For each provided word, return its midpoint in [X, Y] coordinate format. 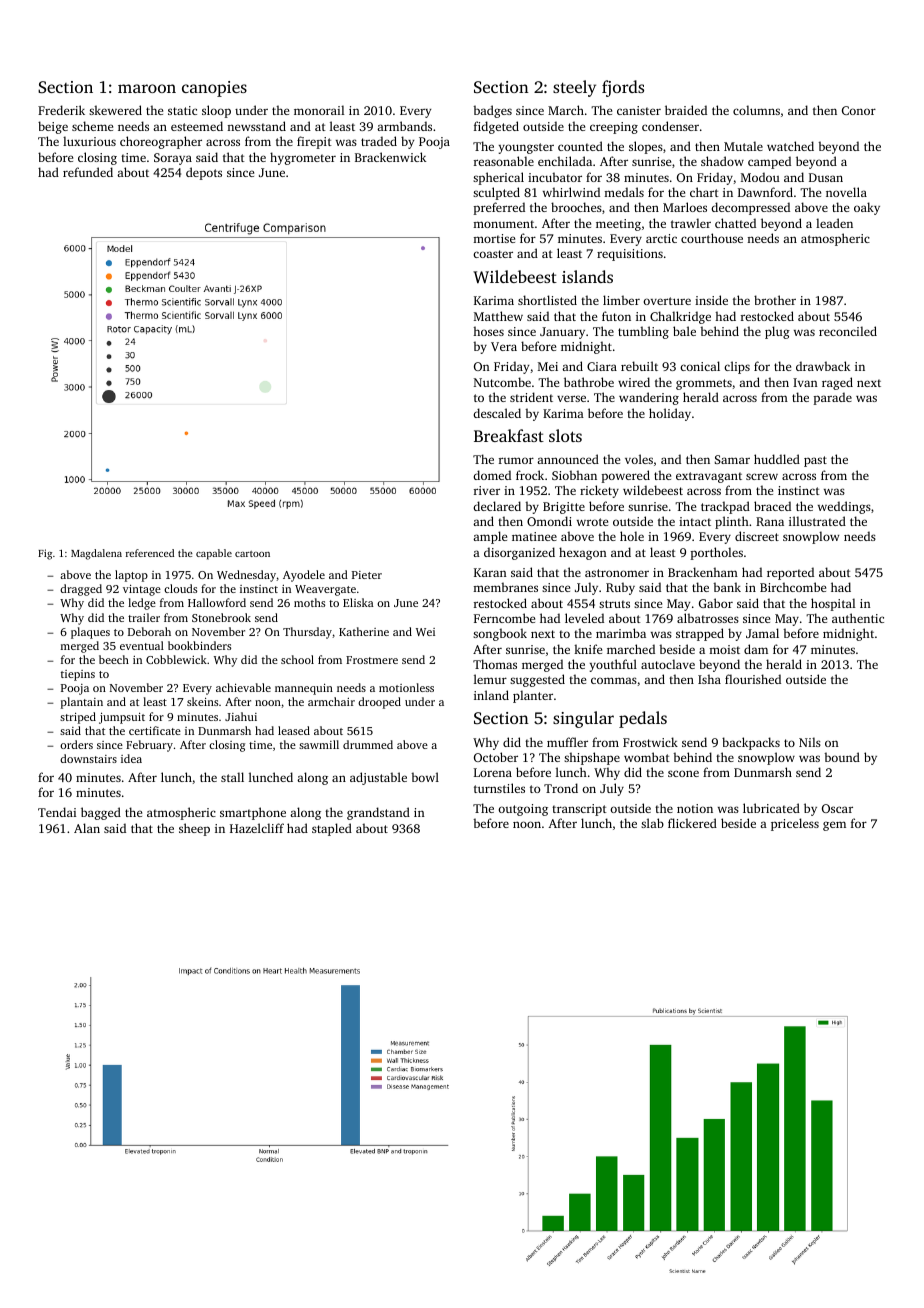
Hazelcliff [257, 828]
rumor [516, 460]
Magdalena [96, 554]
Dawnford [765, 192]
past [815, 461]
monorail [319, 110]
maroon [147, 88]
